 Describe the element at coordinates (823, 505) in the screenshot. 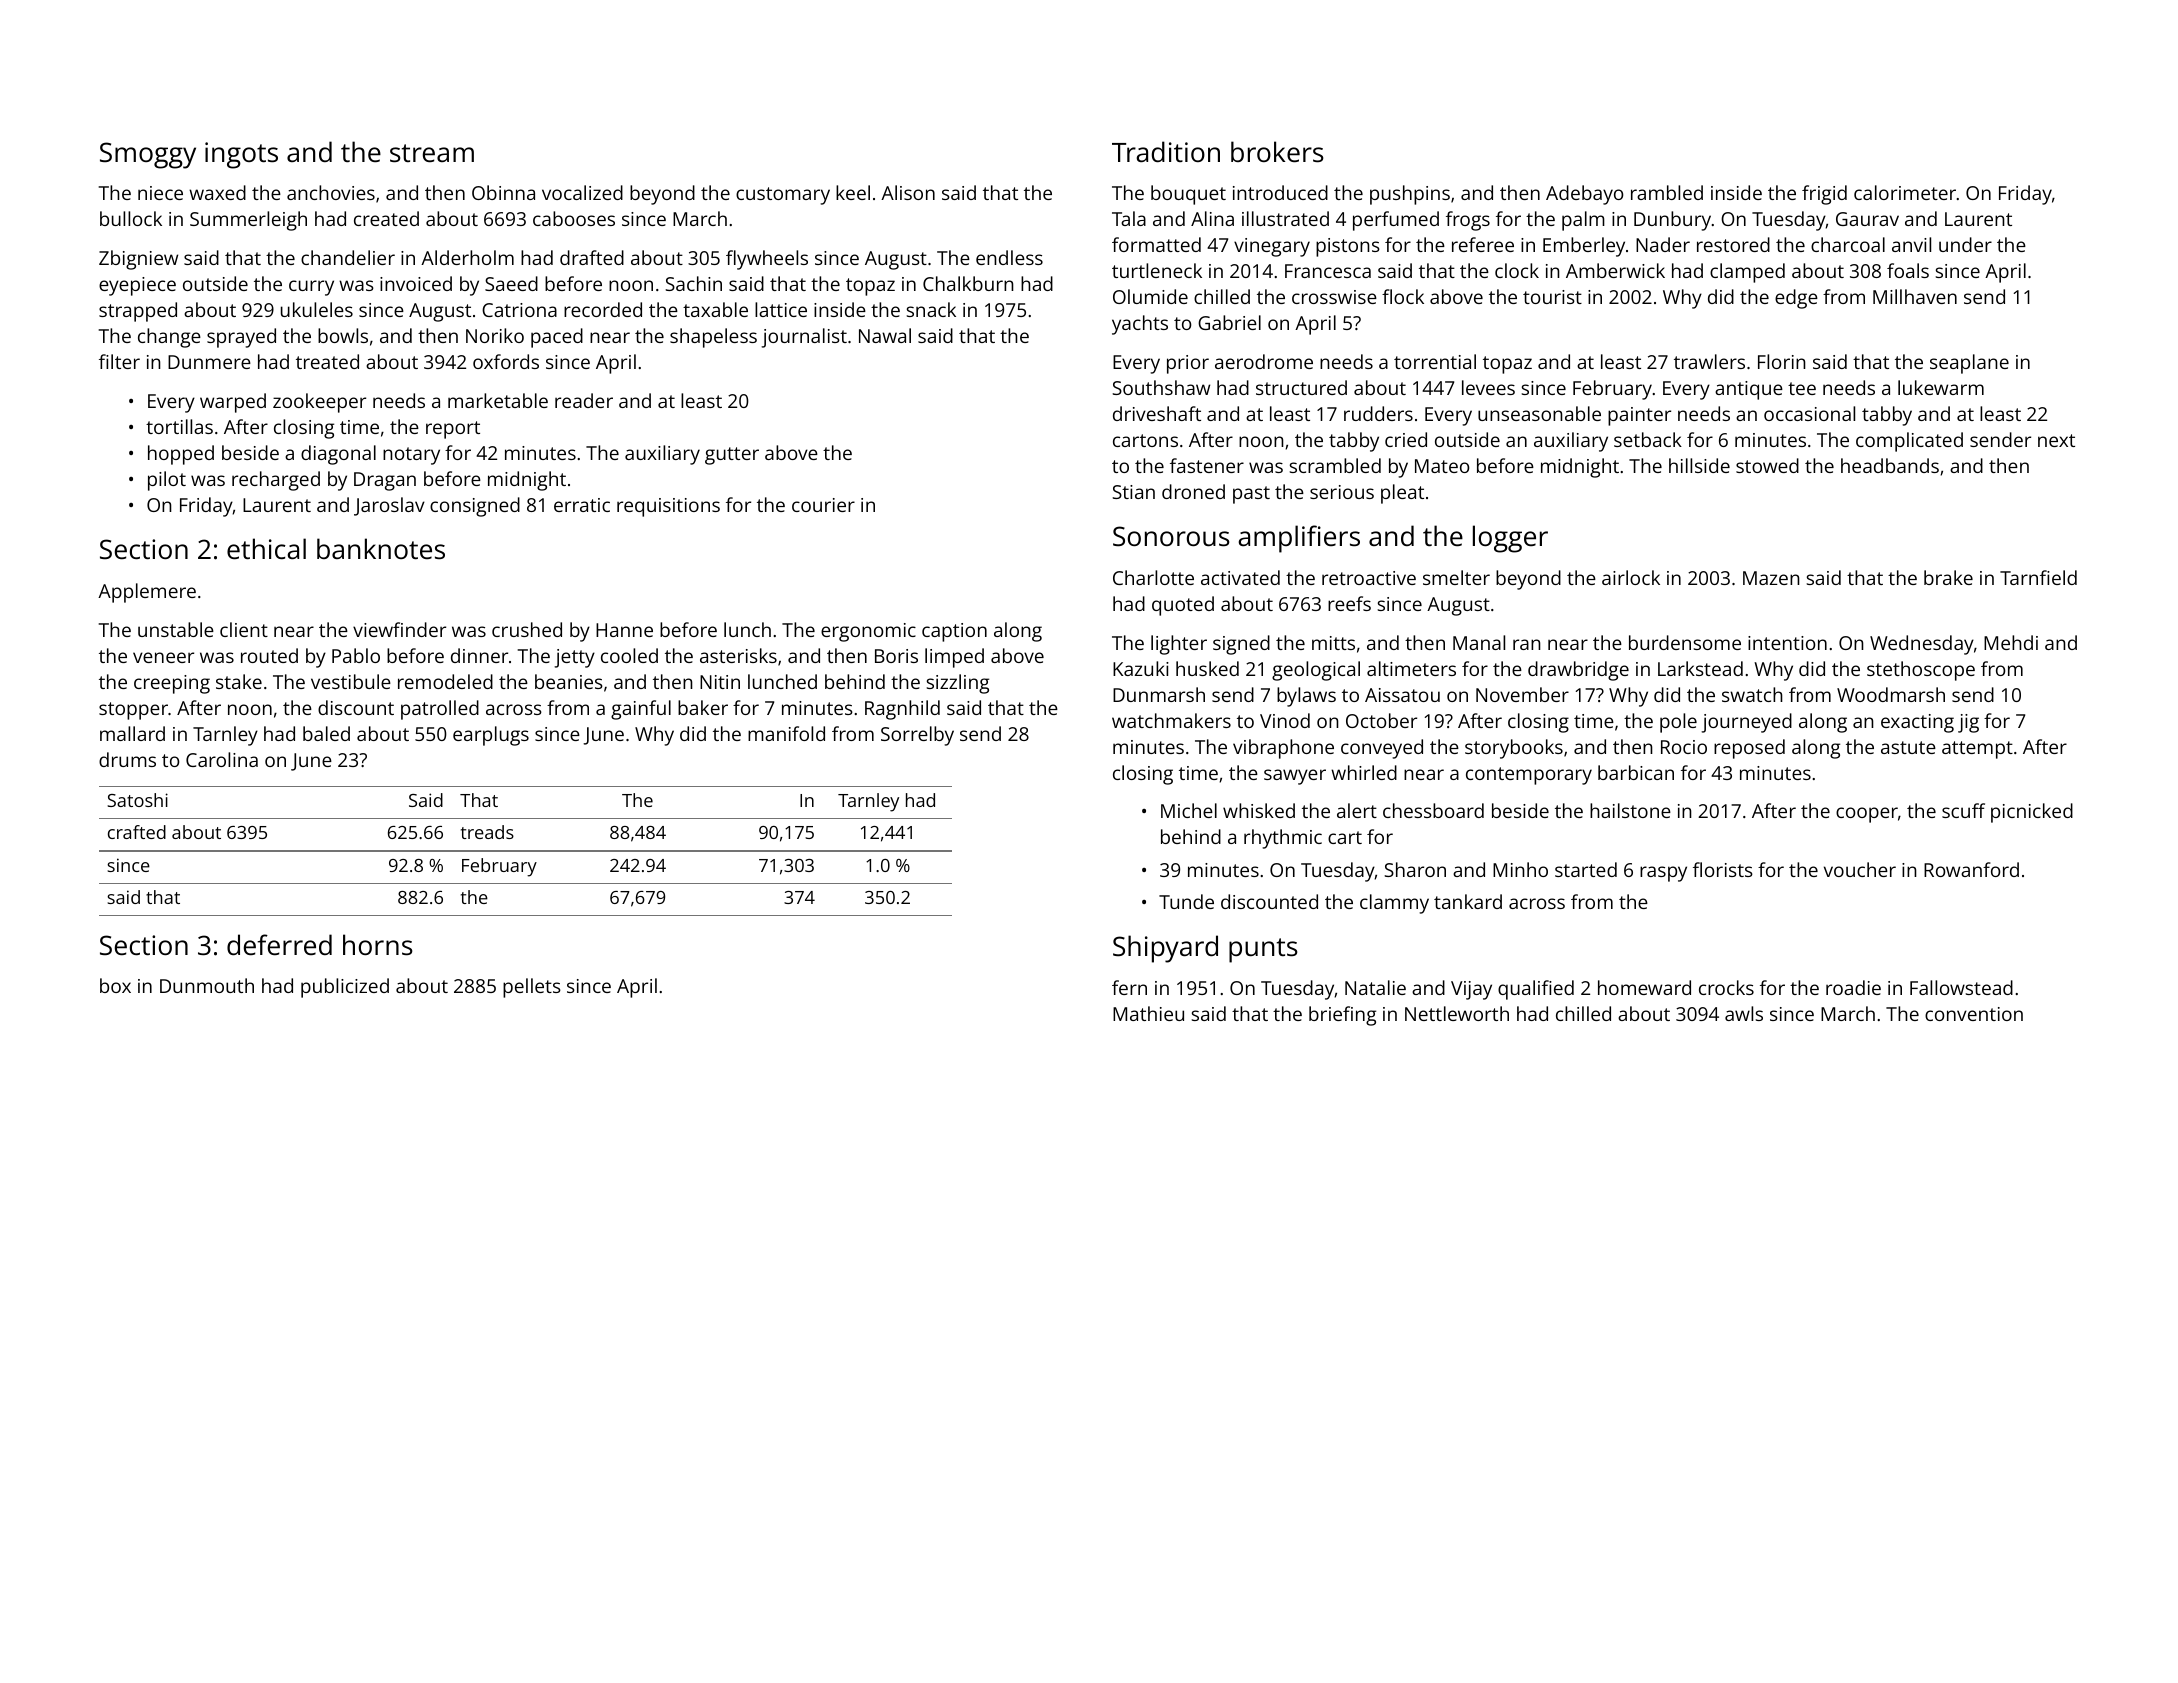

I see `courier` at that location.
